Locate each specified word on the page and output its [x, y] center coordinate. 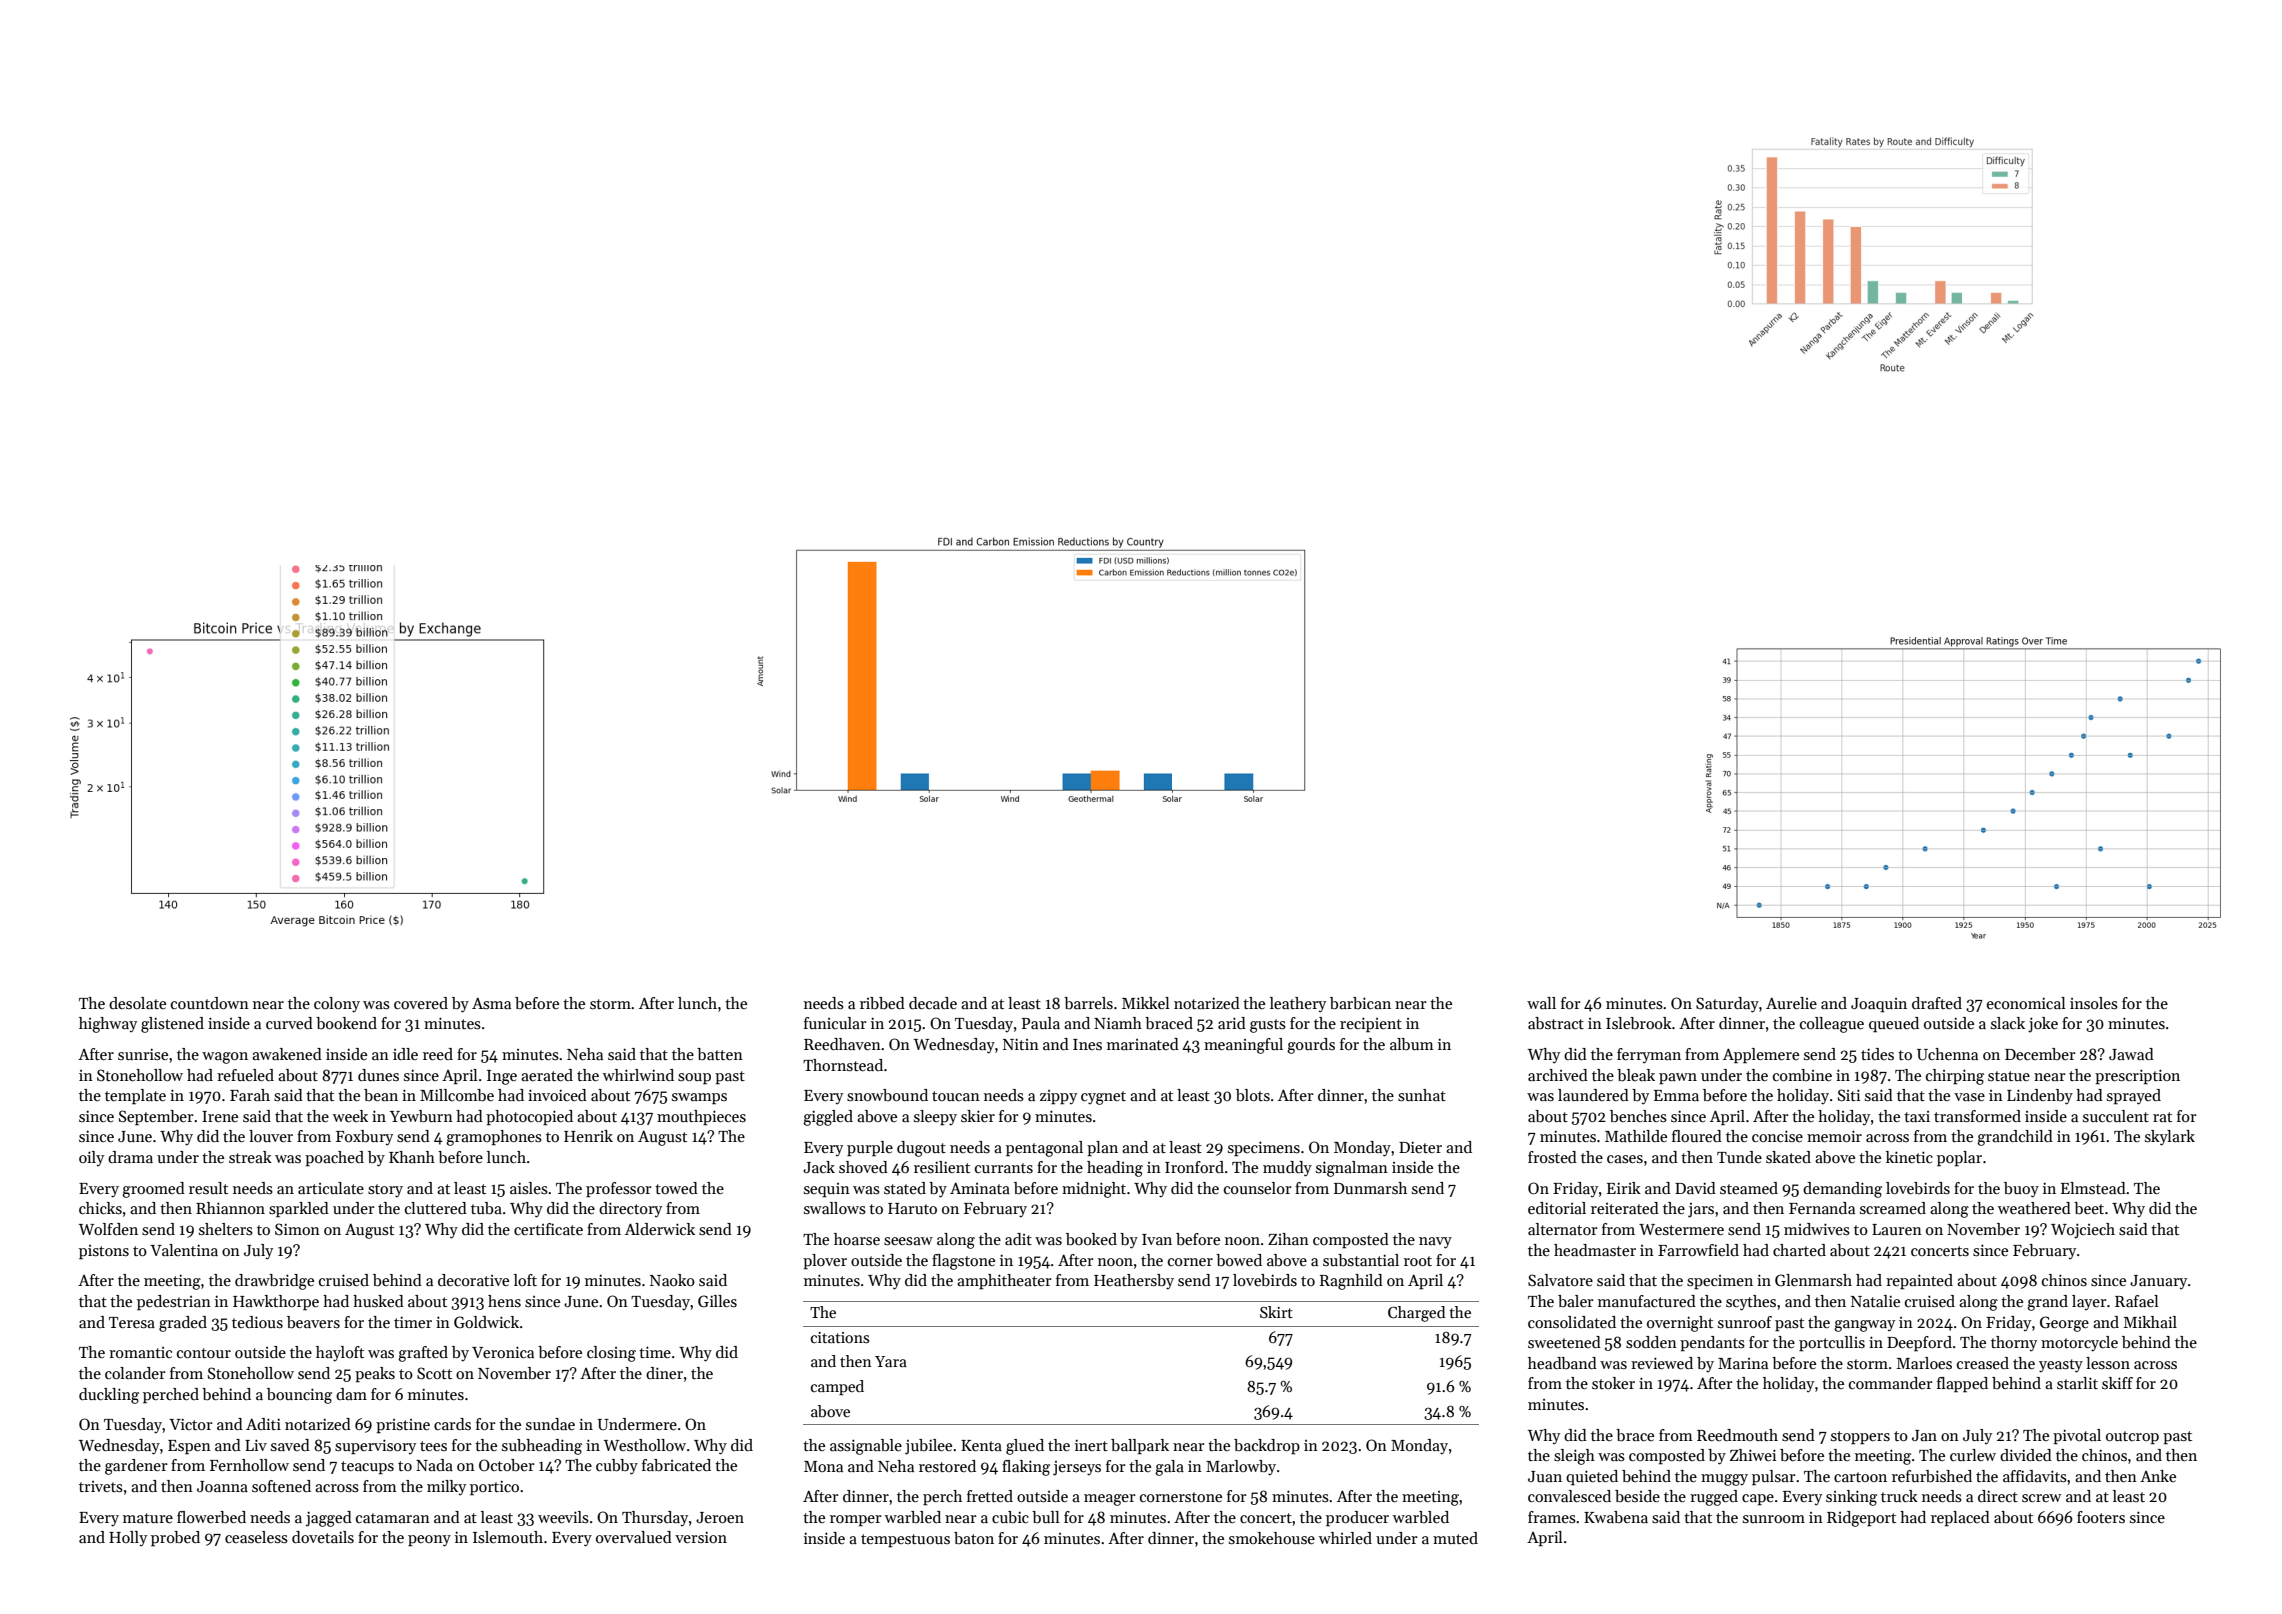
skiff [2117, 1383]
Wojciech [2083, 1231]
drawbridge [274, 1282]
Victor [191, 1424]
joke [2043, 1025]
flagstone [963, 1262]
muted [1455, 1538]
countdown [210, 1003]
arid [1232, 1023]
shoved [863, 1167]
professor [619, 1190]
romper [856, 1521]
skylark [2170, 1138]
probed [175, 1539]
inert [1091, 1445]
